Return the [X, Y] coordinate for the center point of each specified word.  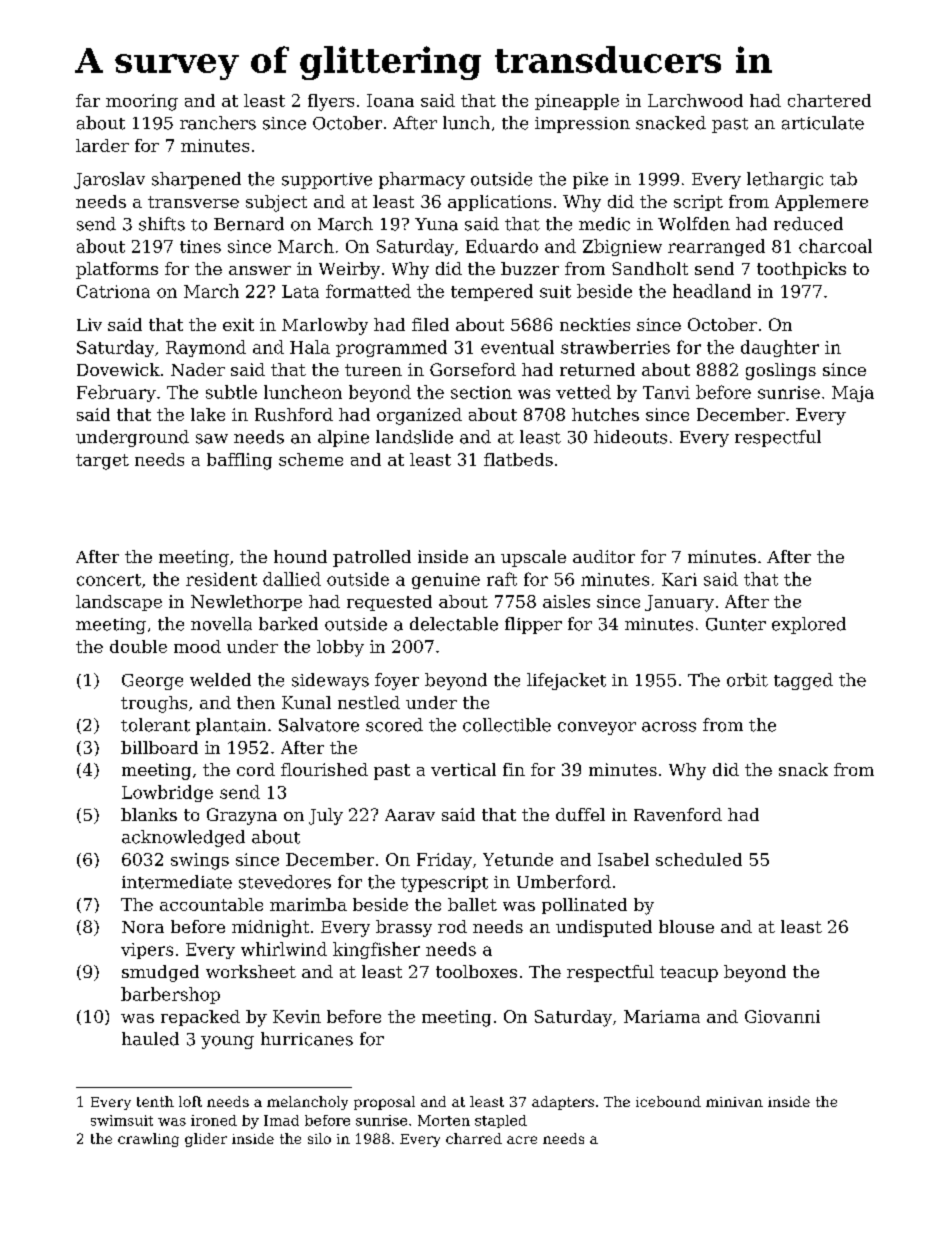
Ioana [390, 100]
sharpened [196, 180]
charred [474, 1138]
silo [319, 1138]
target [102, 462]
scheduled [699, 859]
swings [200, 861]
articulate [823, 123]
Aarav [410, 815]
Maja [853, 394]
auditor [604, 556]
